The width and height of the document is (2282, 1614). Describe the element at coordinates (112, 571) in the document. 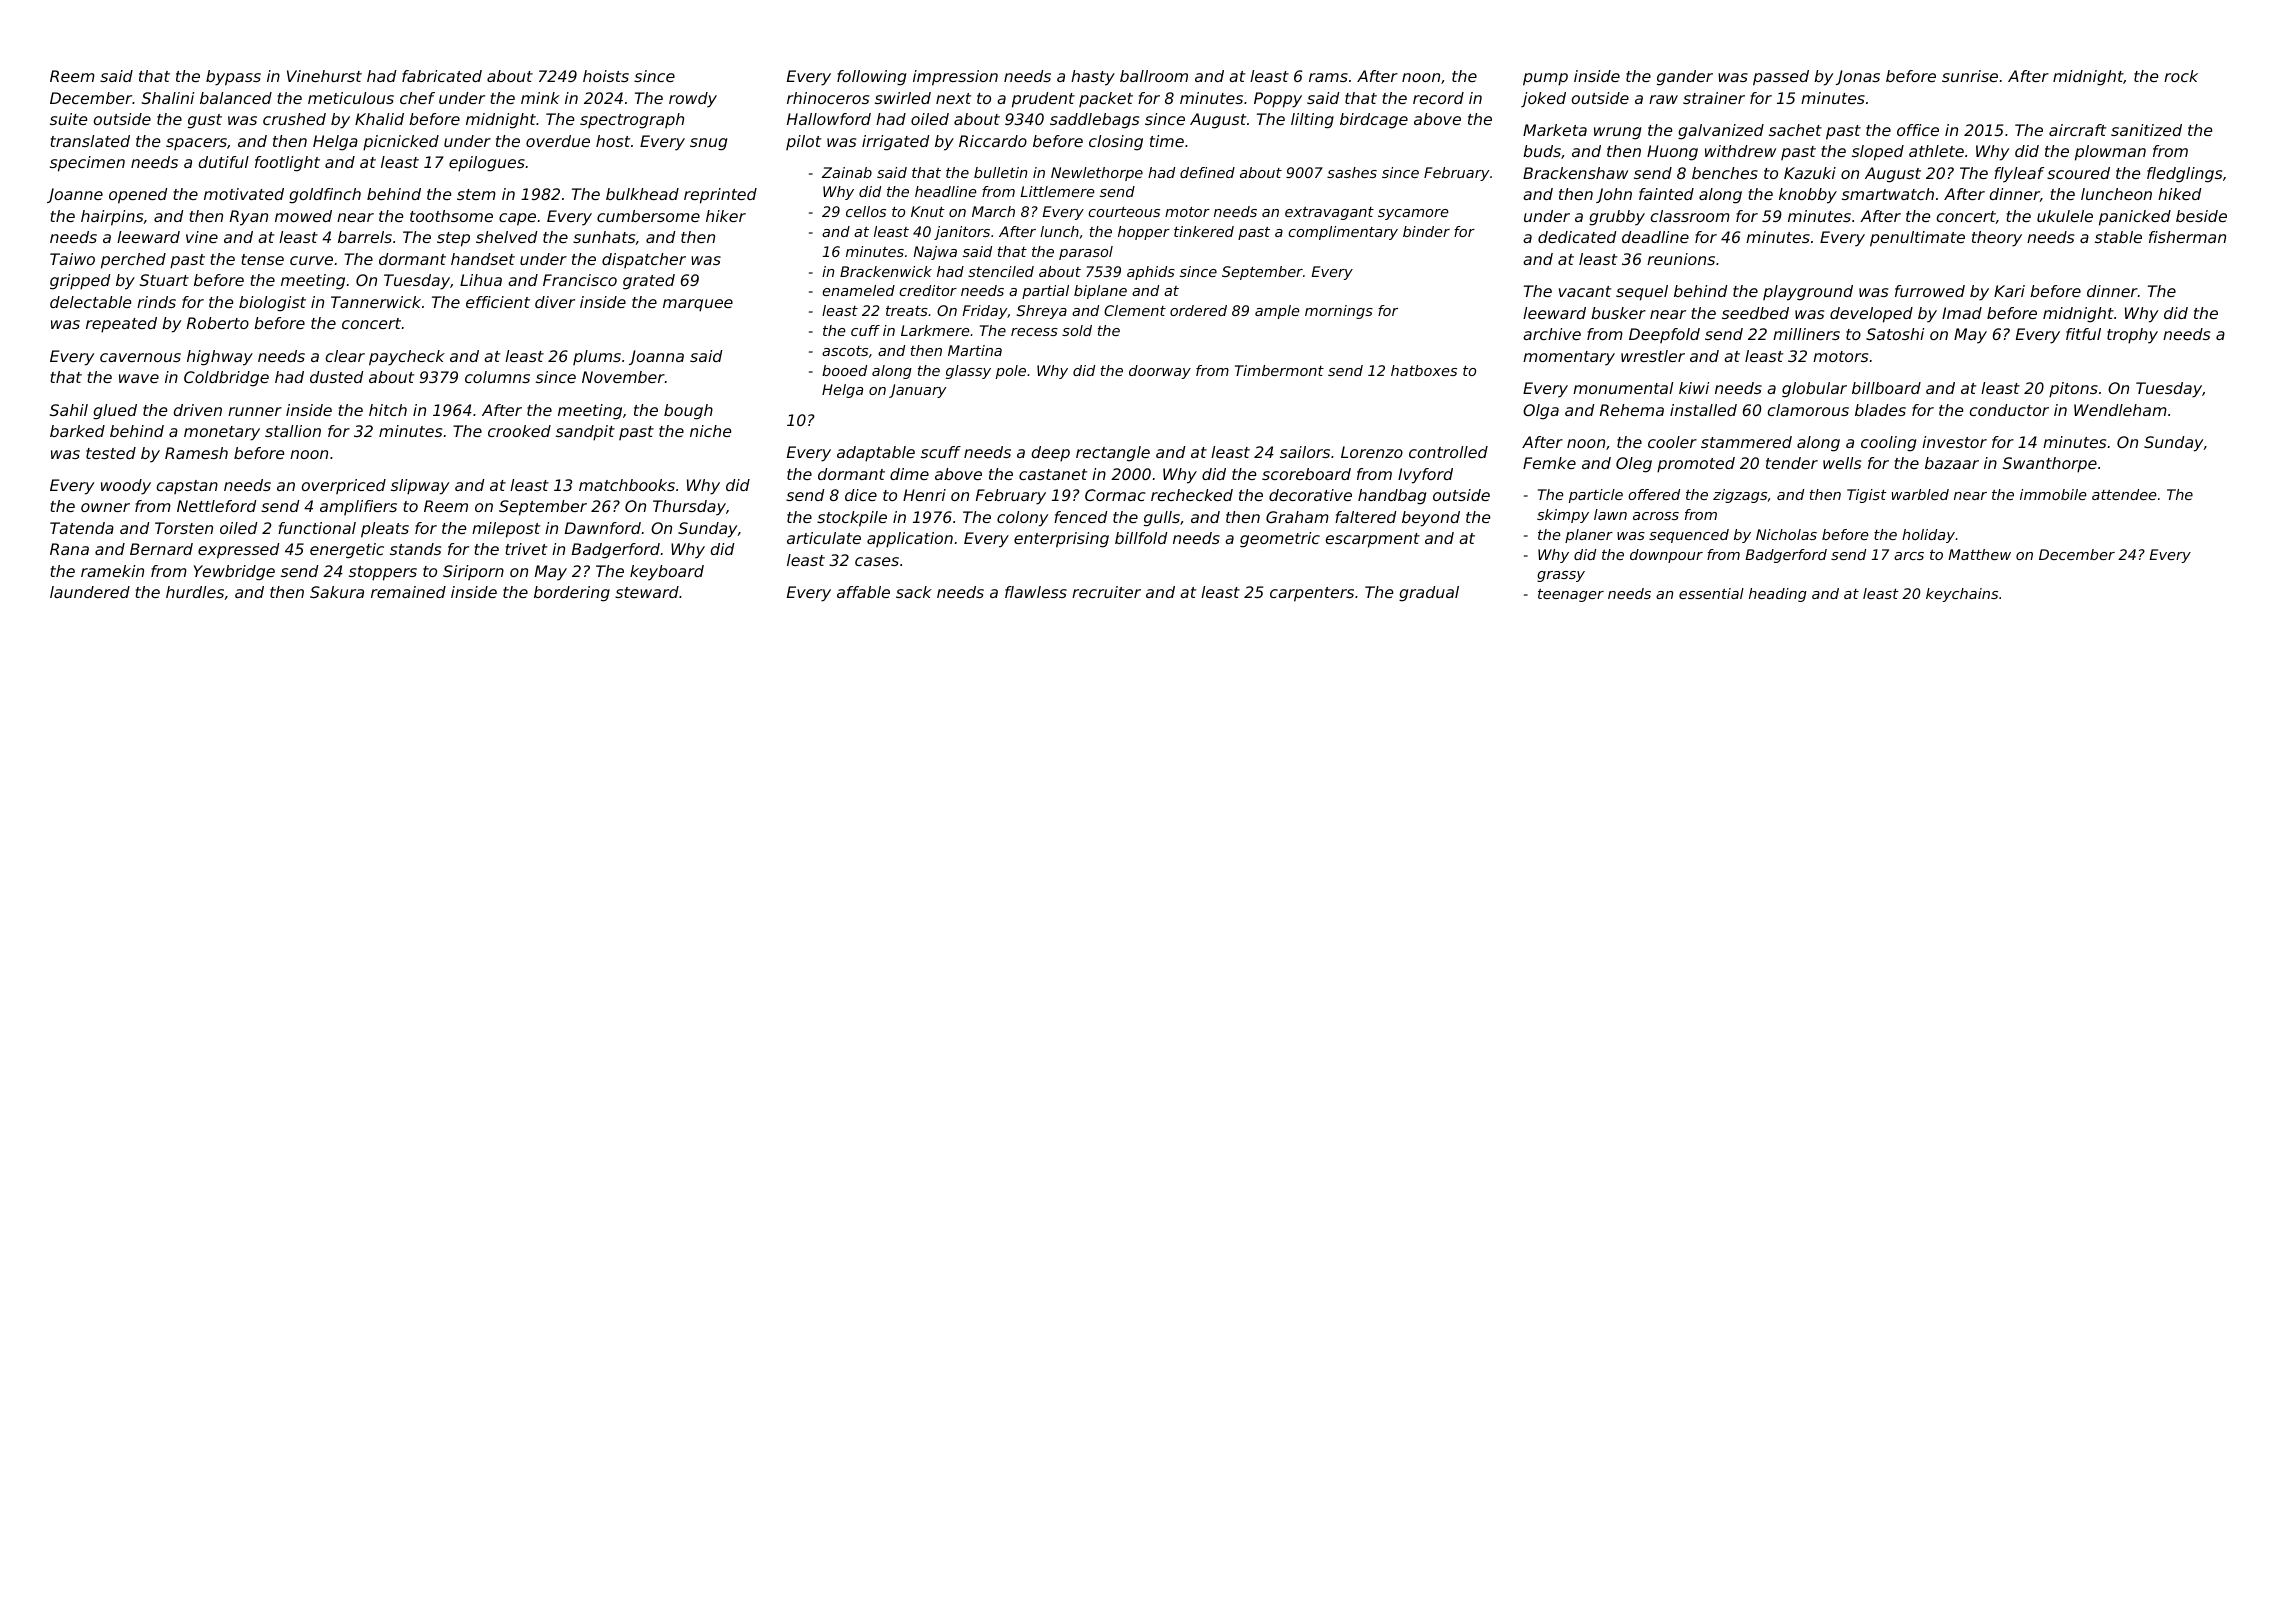

I see `ramekin` at that location.
